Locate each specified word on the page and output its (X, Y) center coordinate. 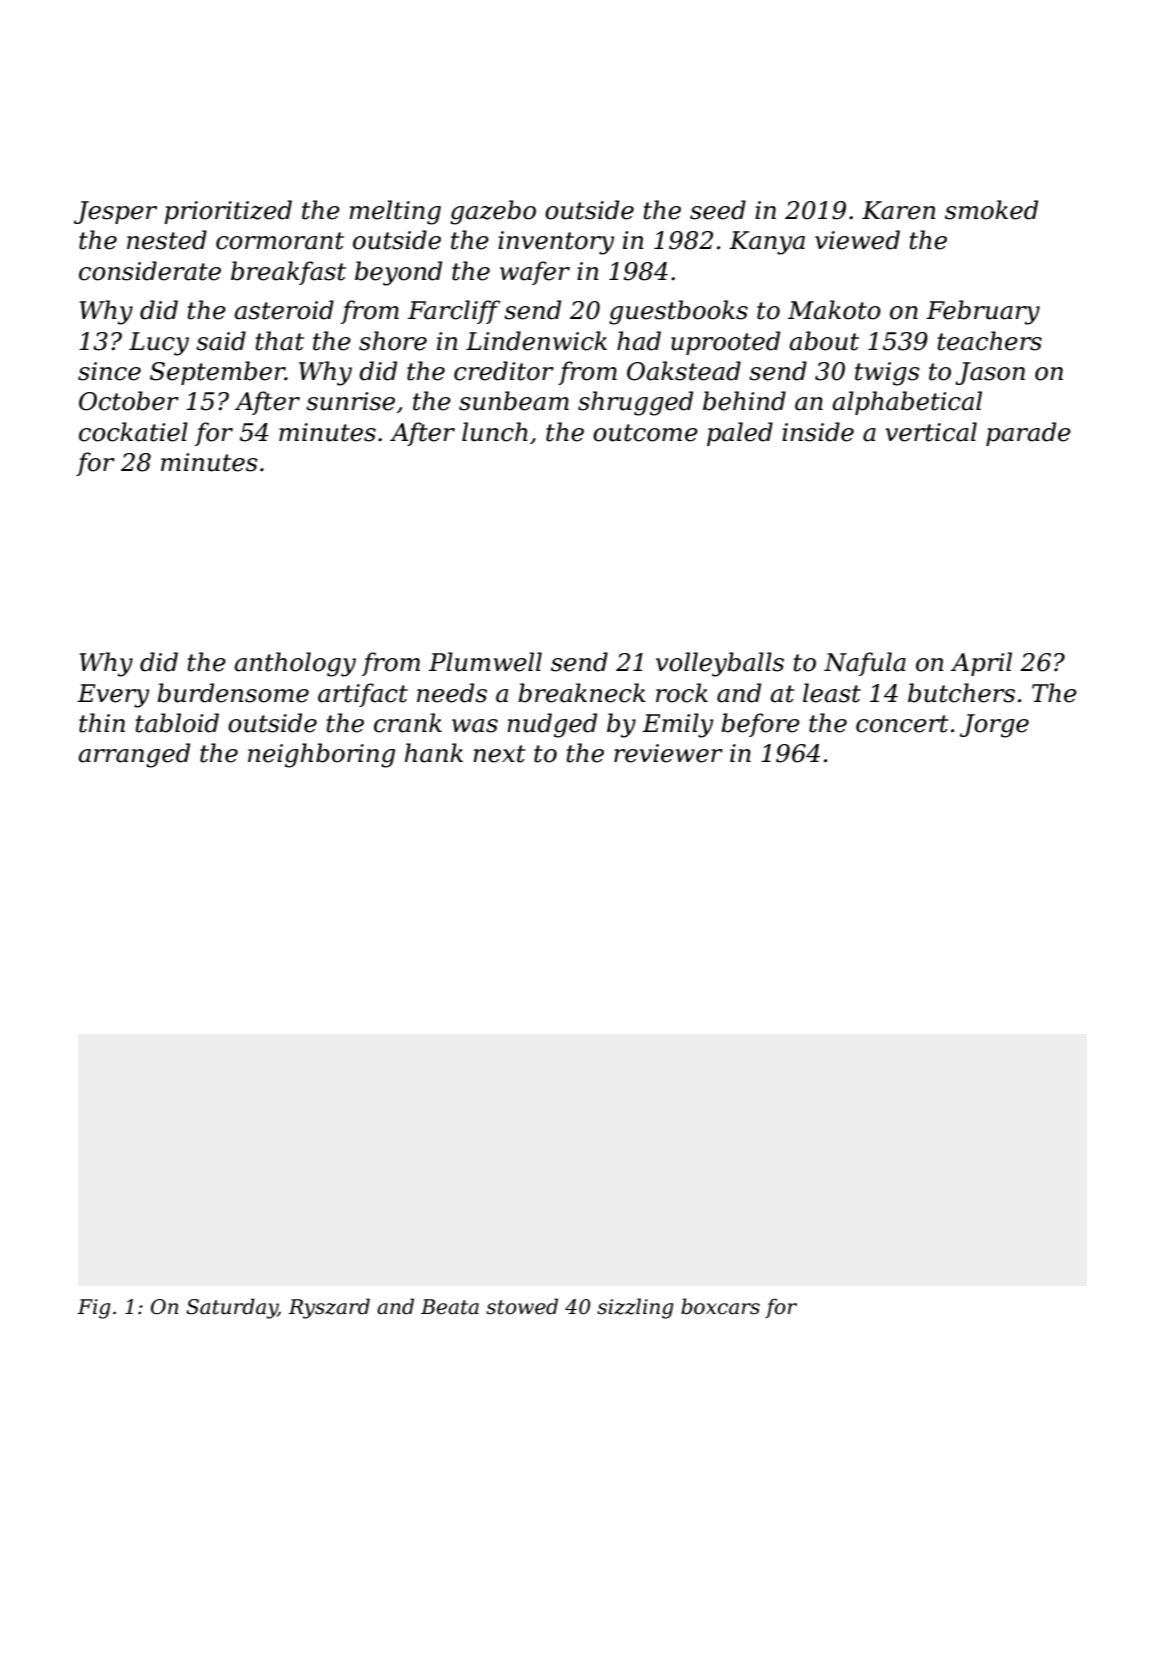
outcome (645, 433)
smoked (991, 210)
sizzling (635, 1308)
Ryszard (329, 1308)
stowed (522, 1306)
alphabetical (907, 403)
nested (167, 240)
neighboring (321, 755)
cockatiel (133, 432)
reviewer (668, 753)
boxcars (720, 1306)
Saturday (232, 1308)
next (499, 754)
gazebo (493, 212)
